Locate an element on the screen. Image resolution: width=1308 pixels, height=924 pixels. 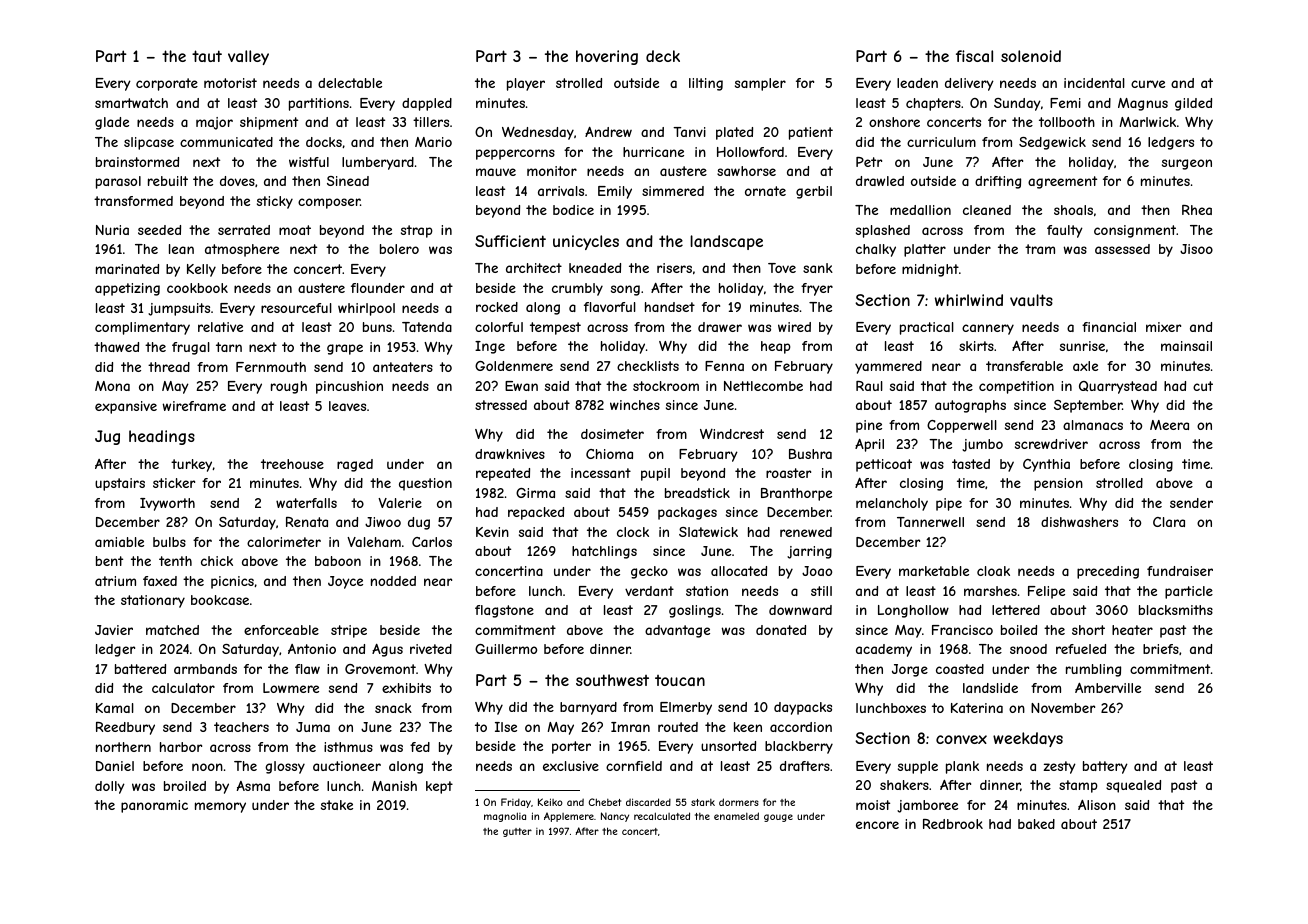
peppercorns is located at coordinates (515, 154).
